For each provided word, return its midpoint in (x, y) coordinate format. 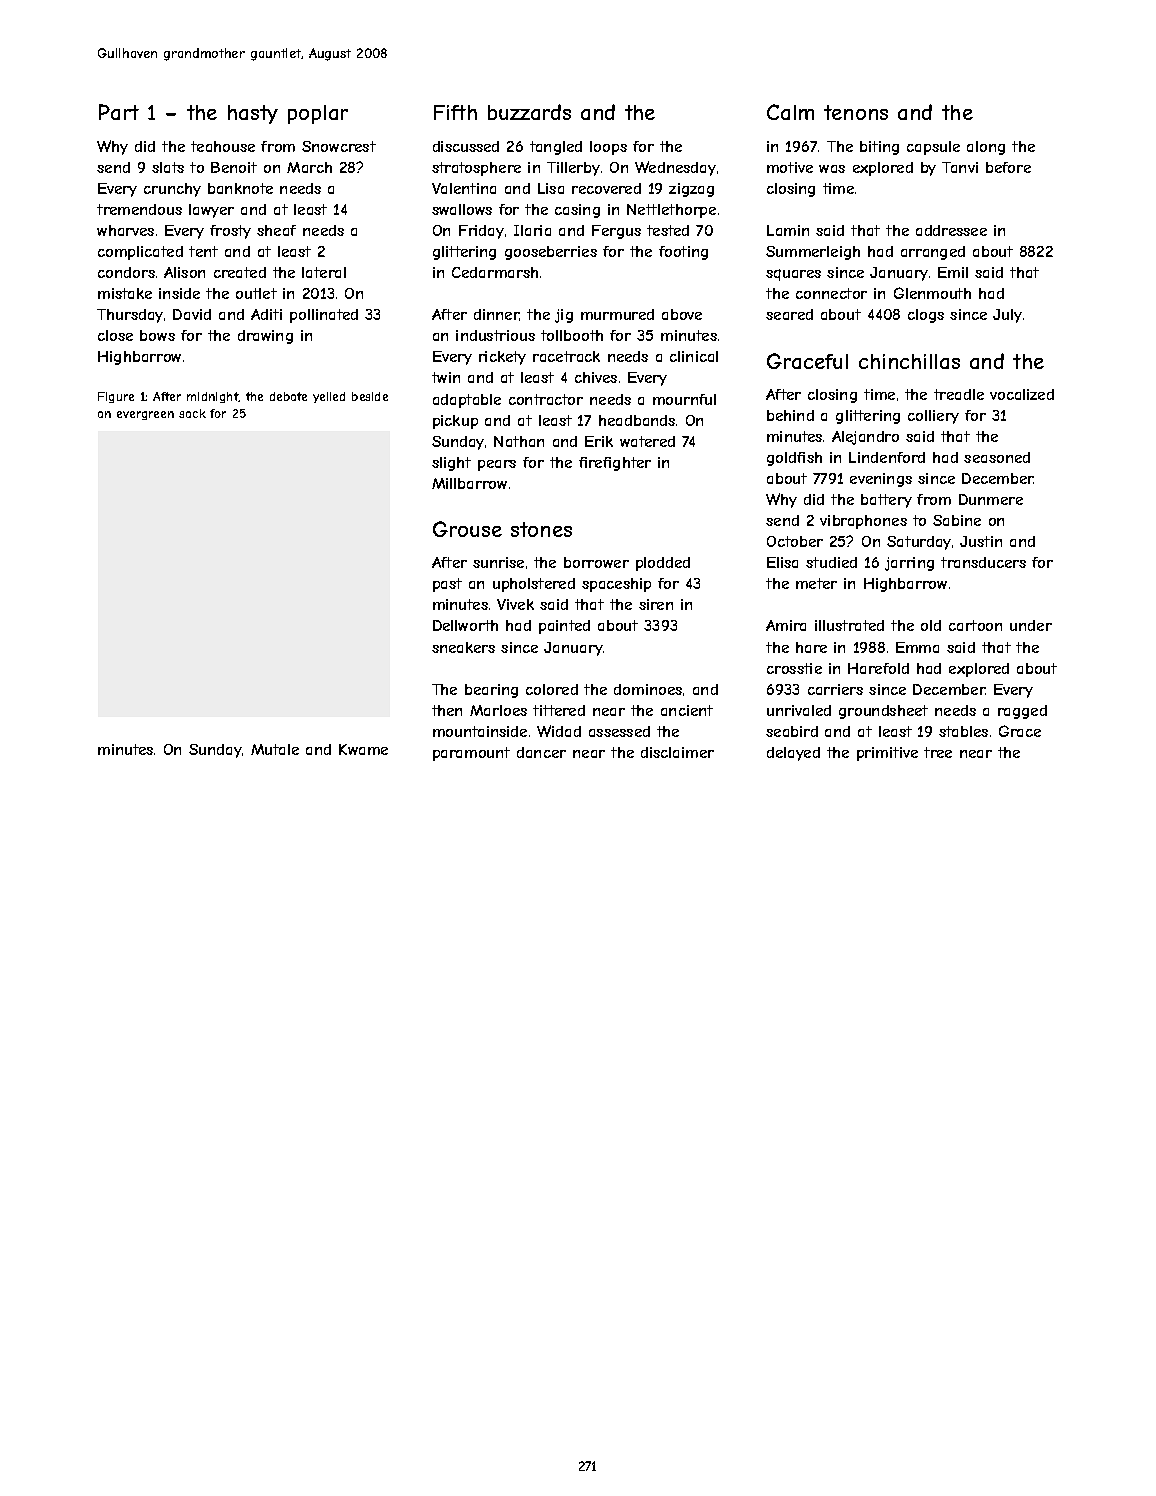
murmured (617, 314)
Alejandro (865, 438)
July (1007, 316)
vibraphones (863, 522)
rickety (502, 358)
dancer (541, 752)
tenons (856, 112)
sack (192, 413)
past (447, 585)
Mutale (275, 749)
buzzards (529, 112)
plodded (663, 564)
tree (938, 752)
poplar (318, 114)
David (192, 314)
